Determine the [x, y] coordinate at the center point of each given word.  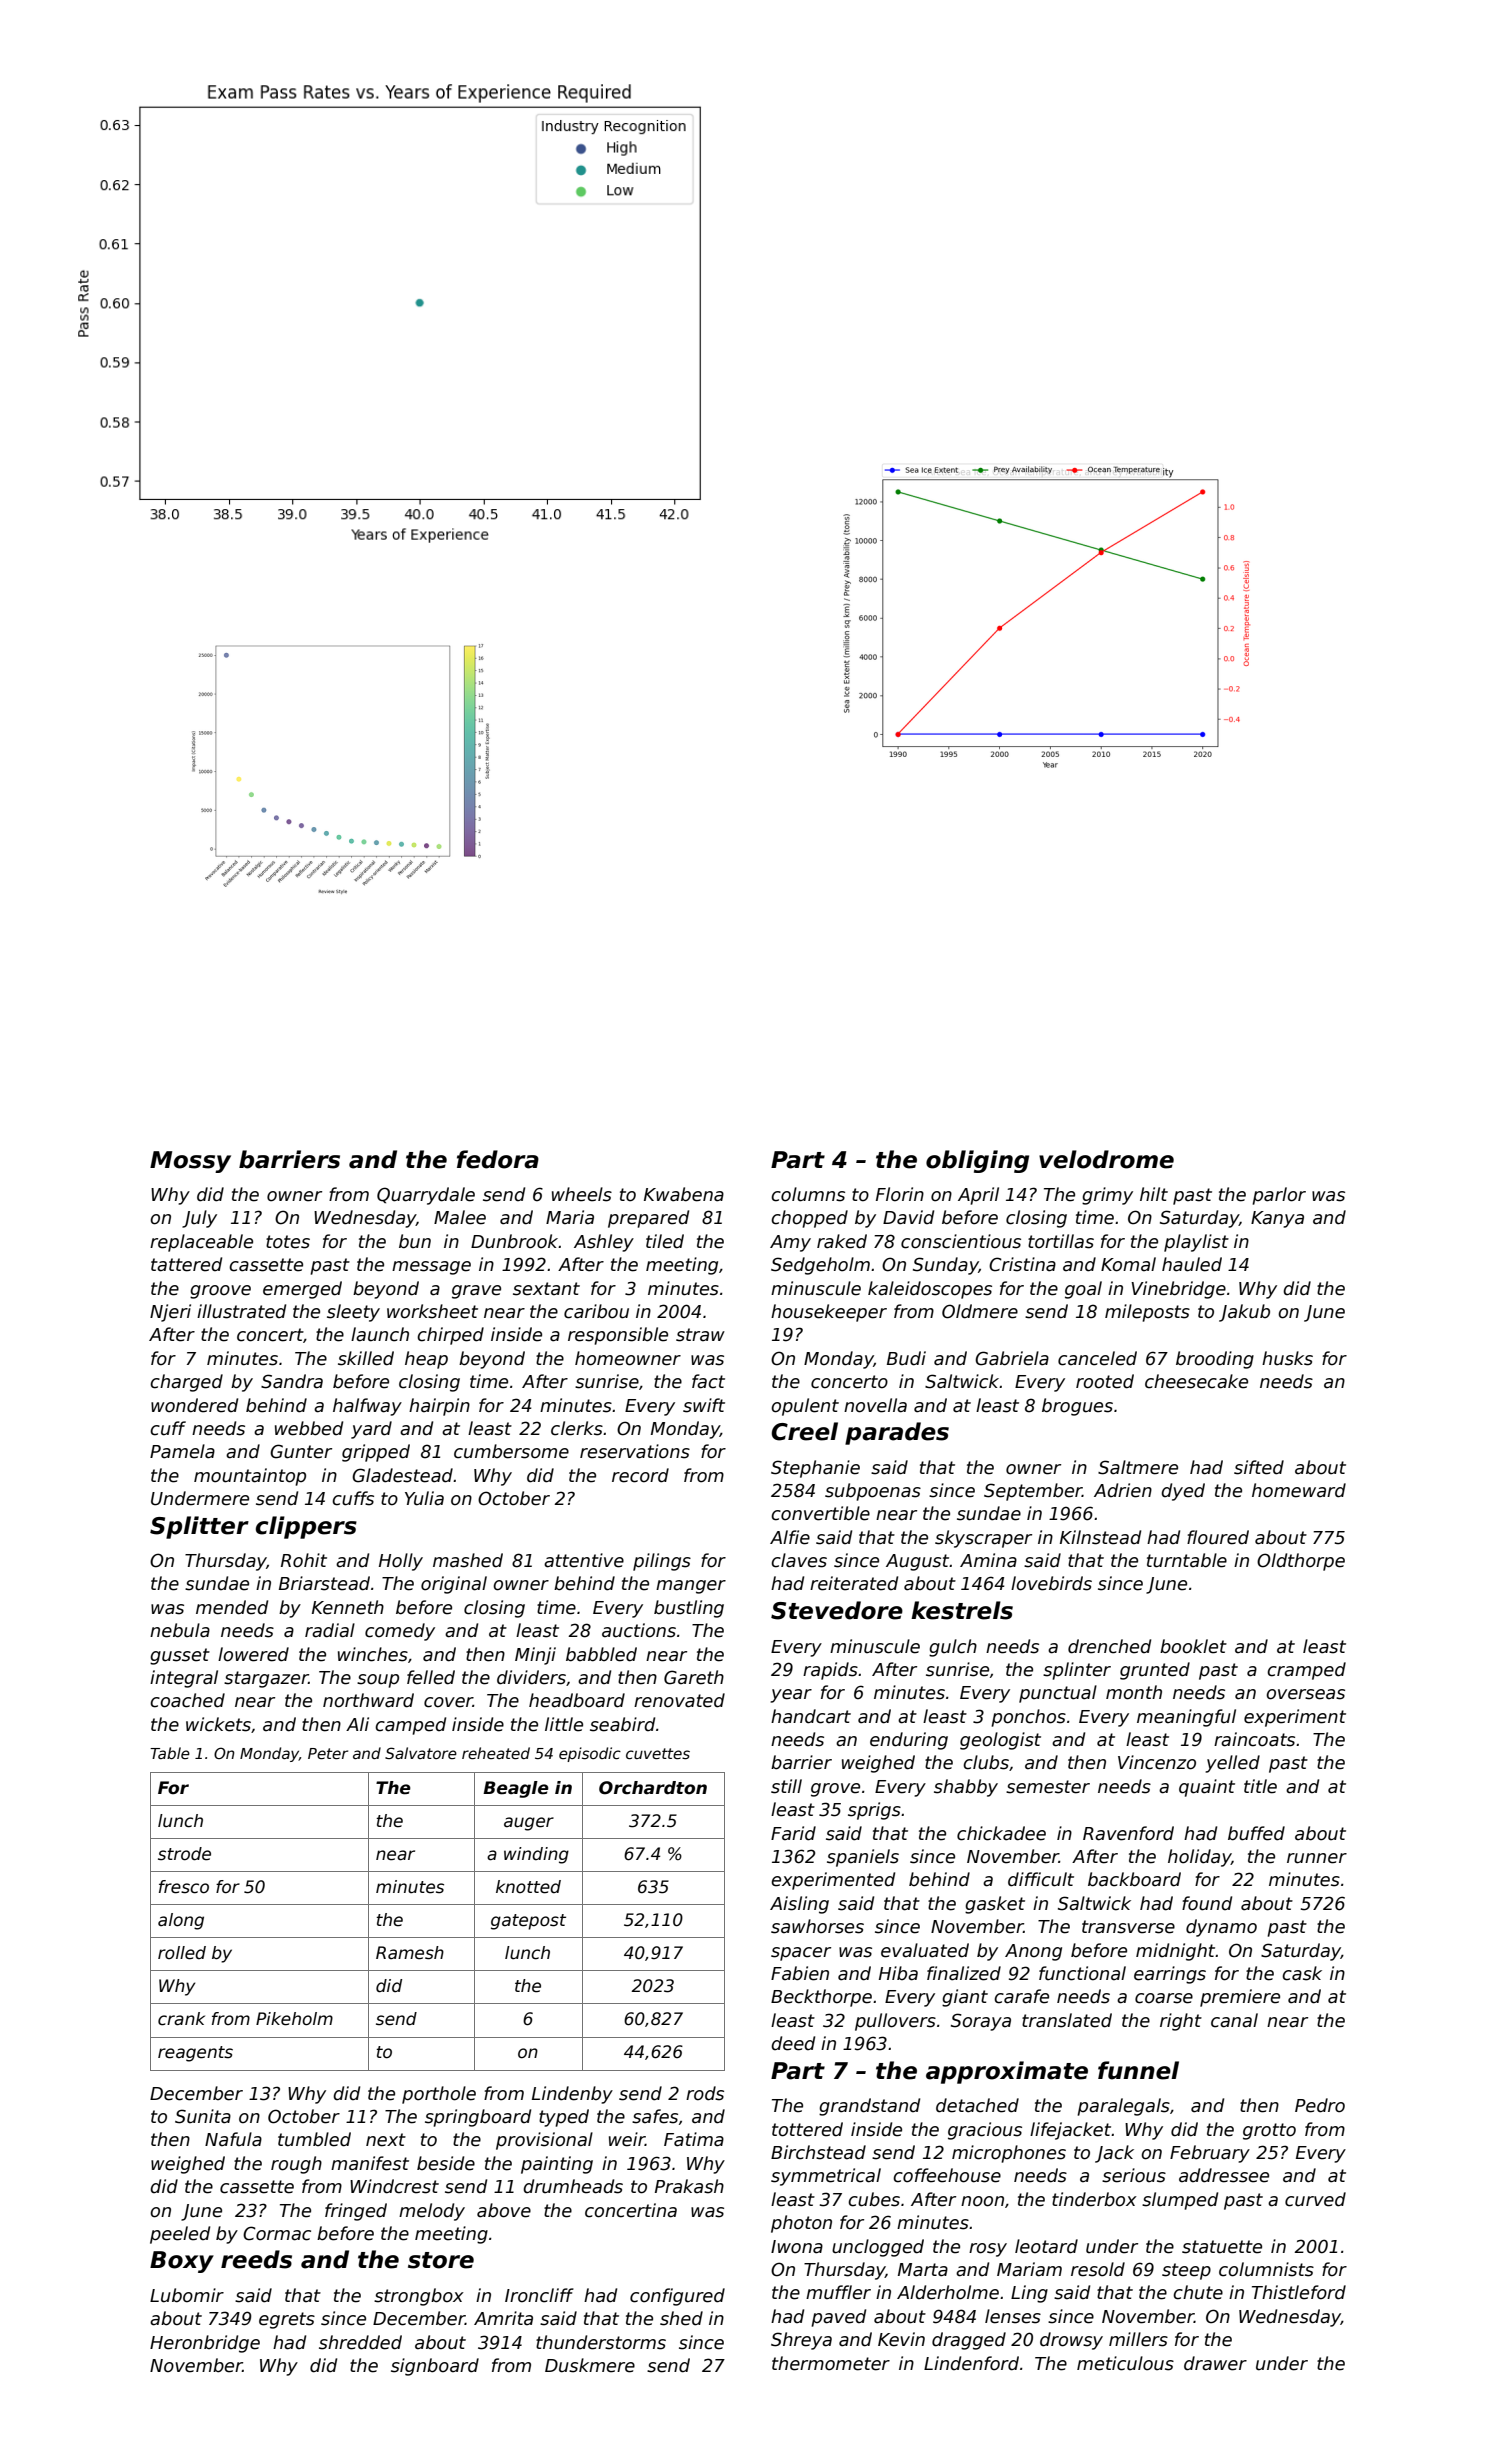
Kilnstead [1100, 1537]
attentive [584, 1560]
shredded [360, 2342]
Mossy [190, 1162]
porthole [439, 2095]
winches [373, 1654]
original [454, 1585]
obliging [977, 1161]
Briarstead [324, 1583]
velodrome [1106, 1159]
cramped [1306, 1671]
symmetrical [826, 2177]
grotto [1269, 2131]
